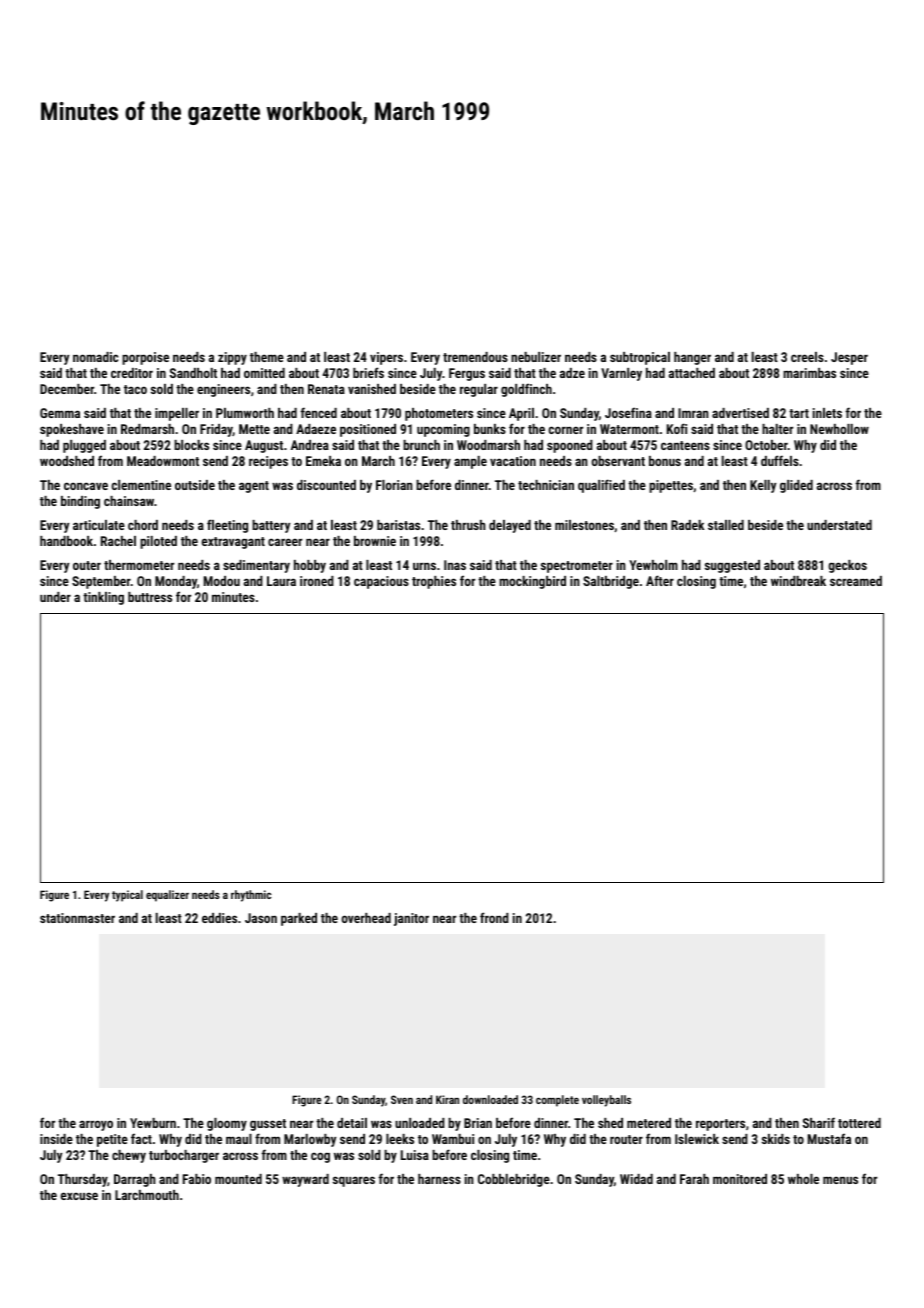 The width and height of the screenshot is (924, 1308). What do you see at coordinates (147, 1195) in the screenshot?
I see `Larchmouth` at bounding box center [147, 1195].
